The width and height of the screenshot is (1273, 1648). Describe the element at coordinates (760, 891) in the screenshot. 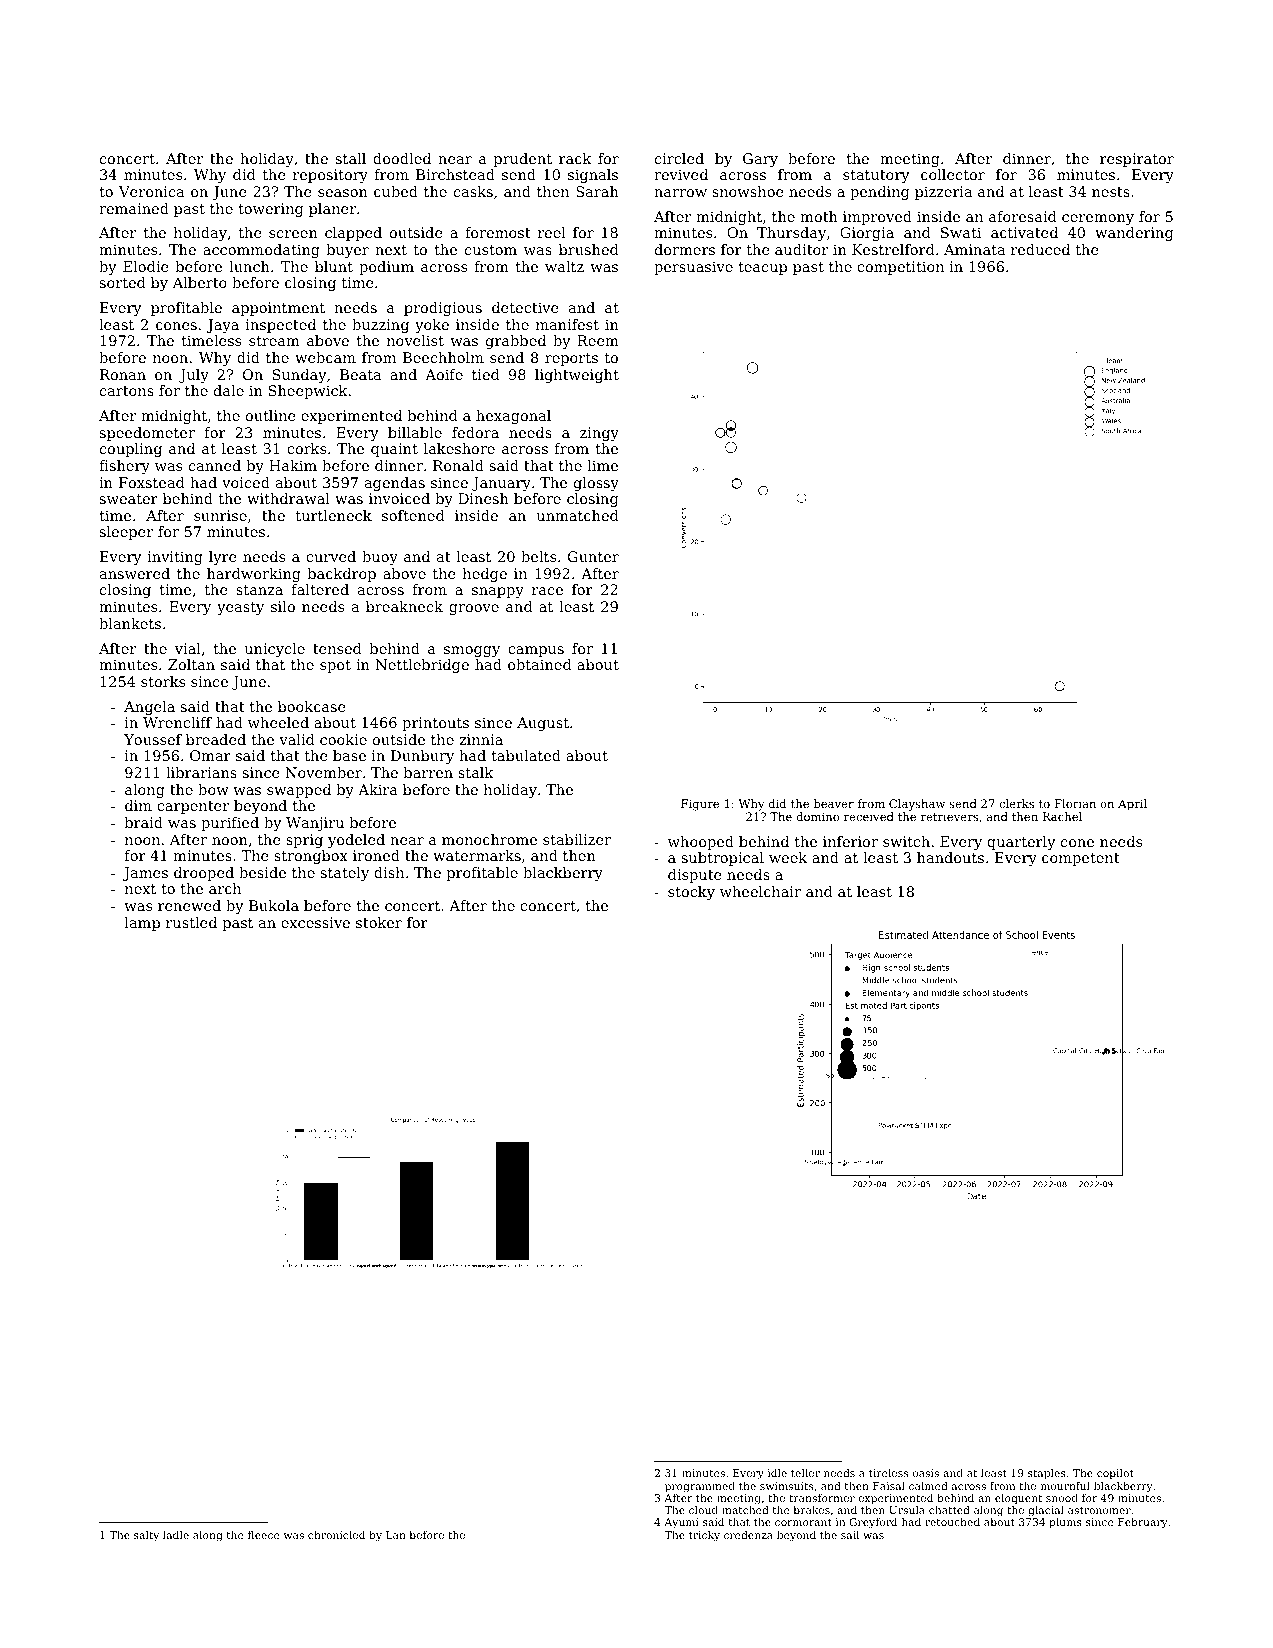

I see `wheelchair` at that location.
